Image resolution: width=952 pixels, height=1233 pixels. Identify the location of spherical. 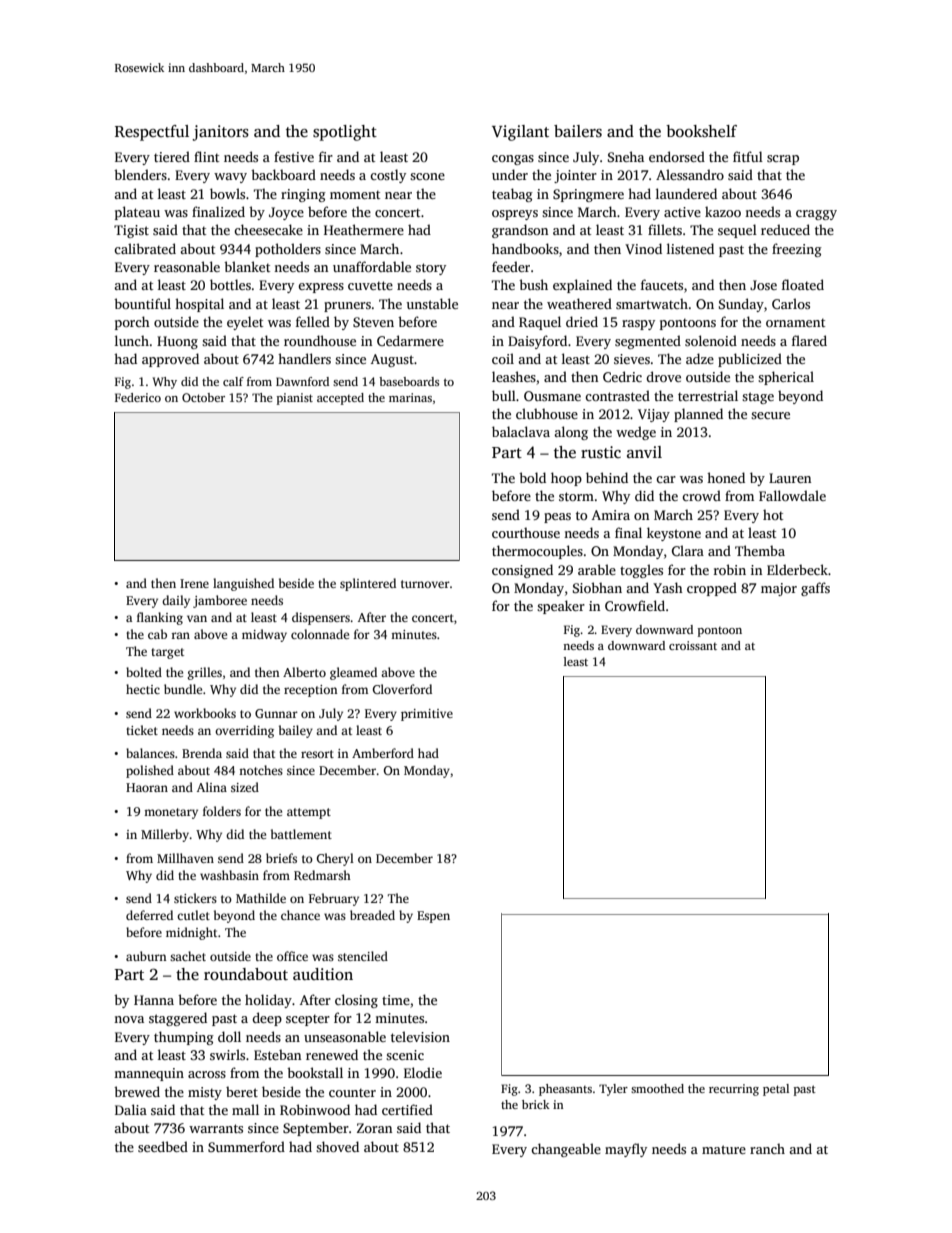
(786, 378).
